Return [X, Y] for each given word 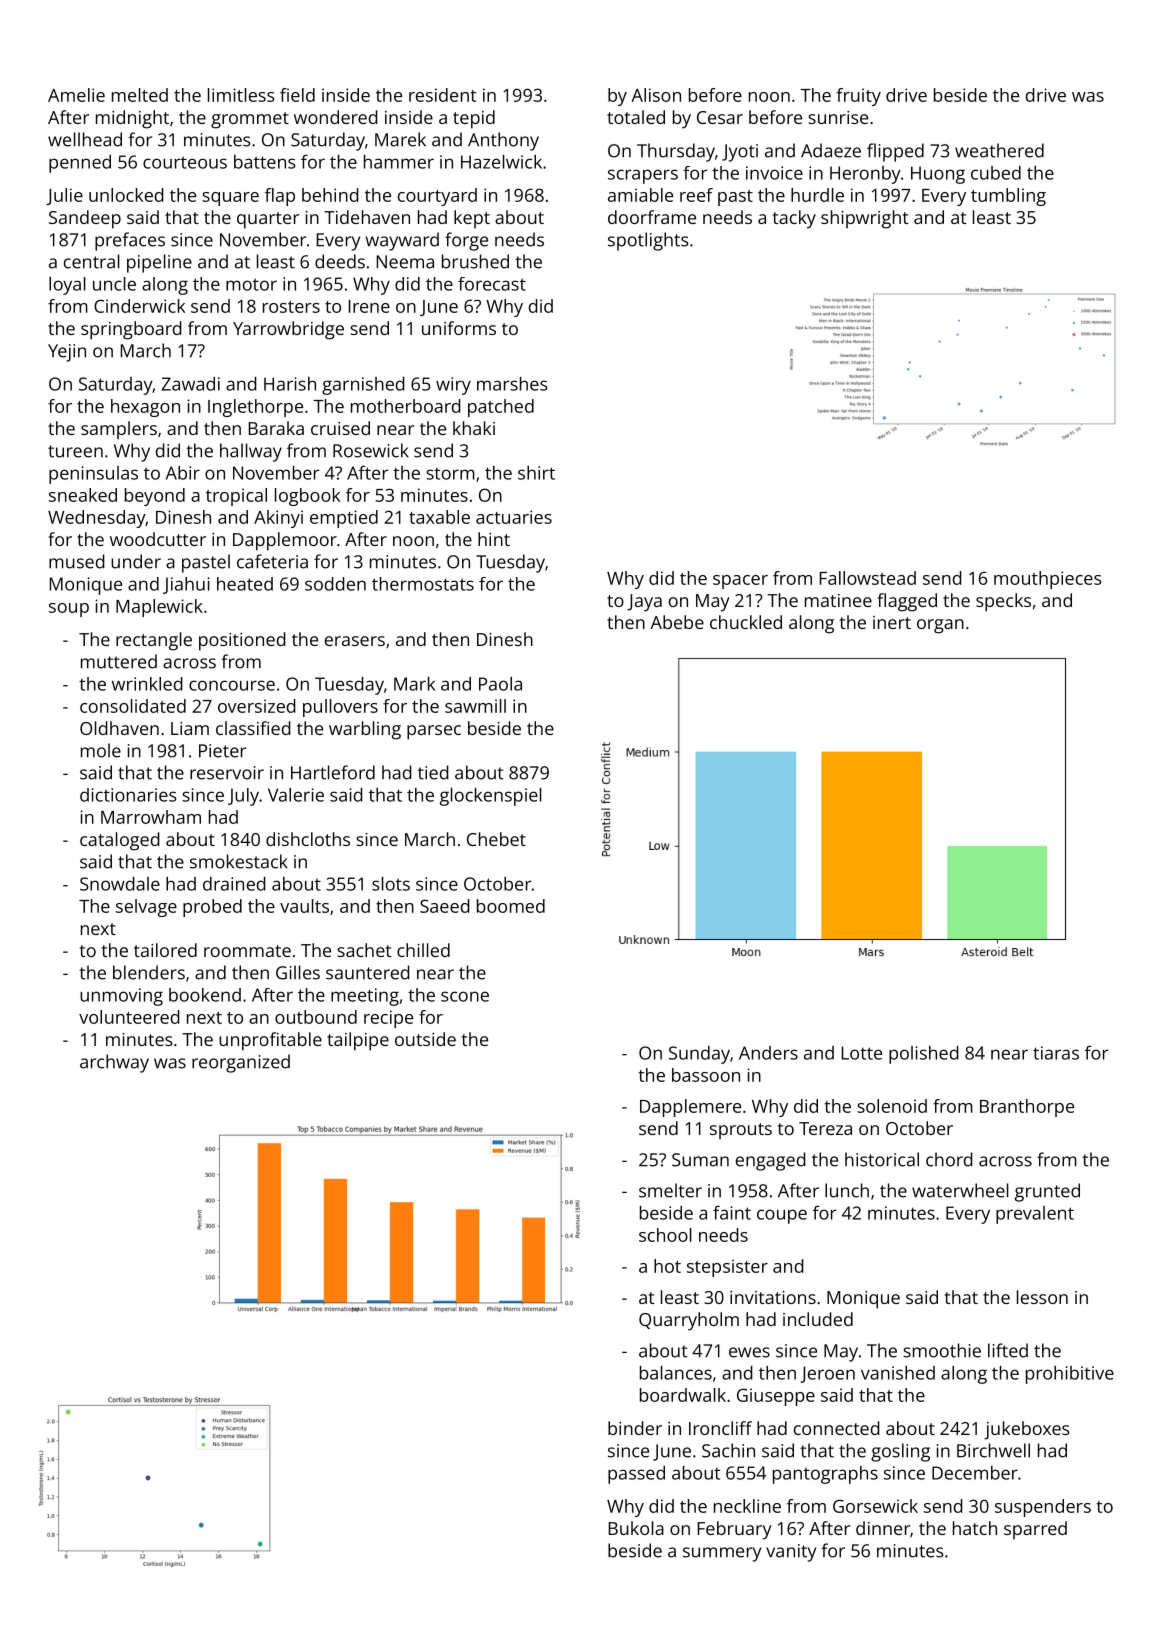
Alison [656, 95]
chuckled [746, 622]
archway [114, 1063]
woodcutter [158, 539]
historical [882, 1159]
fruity [858, 97]
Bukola [636, 1528]
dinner [883, 1528]
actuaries [514, 517]
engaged [771, 1161]
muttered [119, 661]
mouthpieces [1047, 580]
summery [722, 1554]
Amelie [76, 95]
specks [1003, 602]
